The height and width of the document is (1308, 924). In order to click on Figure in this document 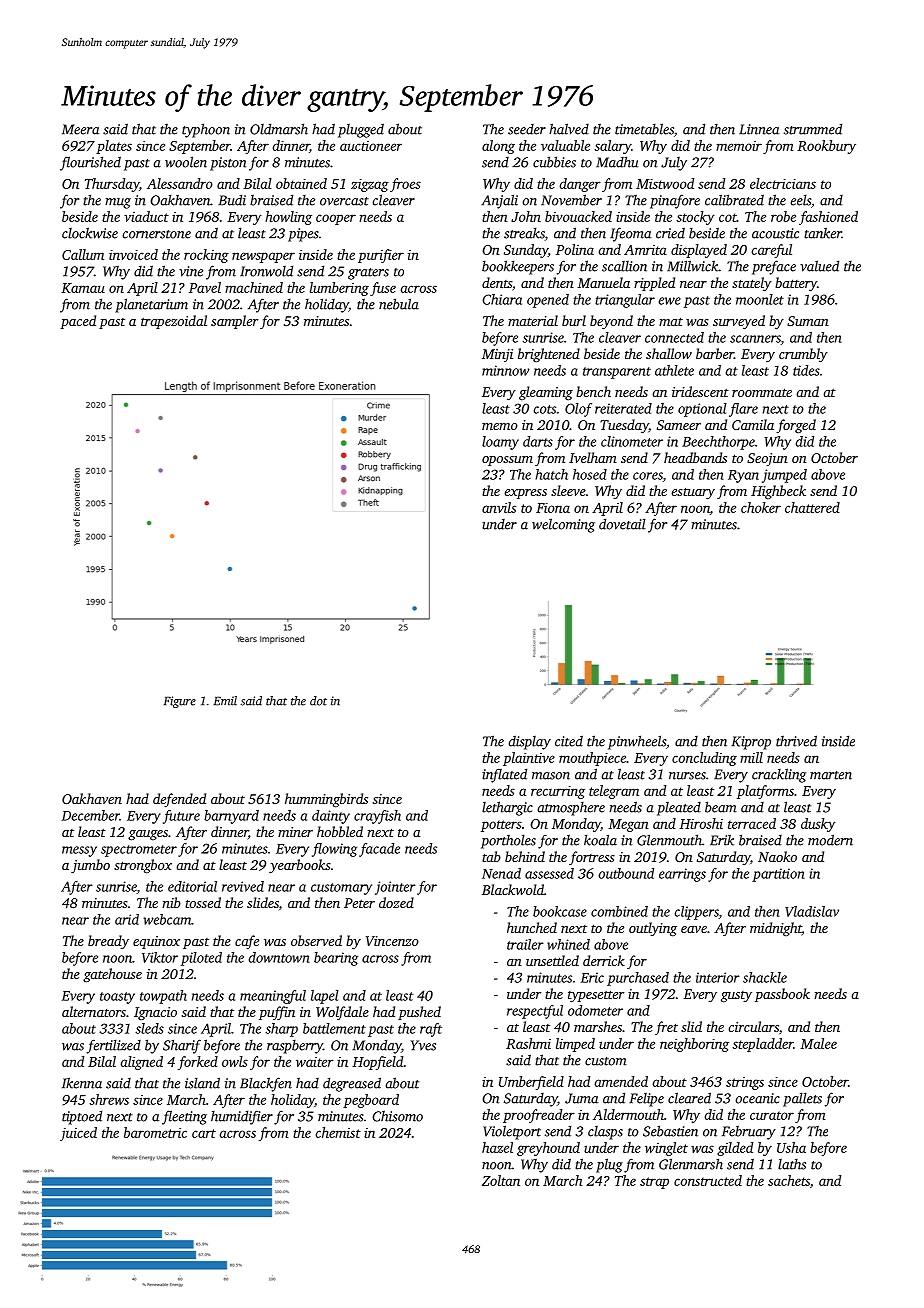, I will do `click(180, 702)`.
